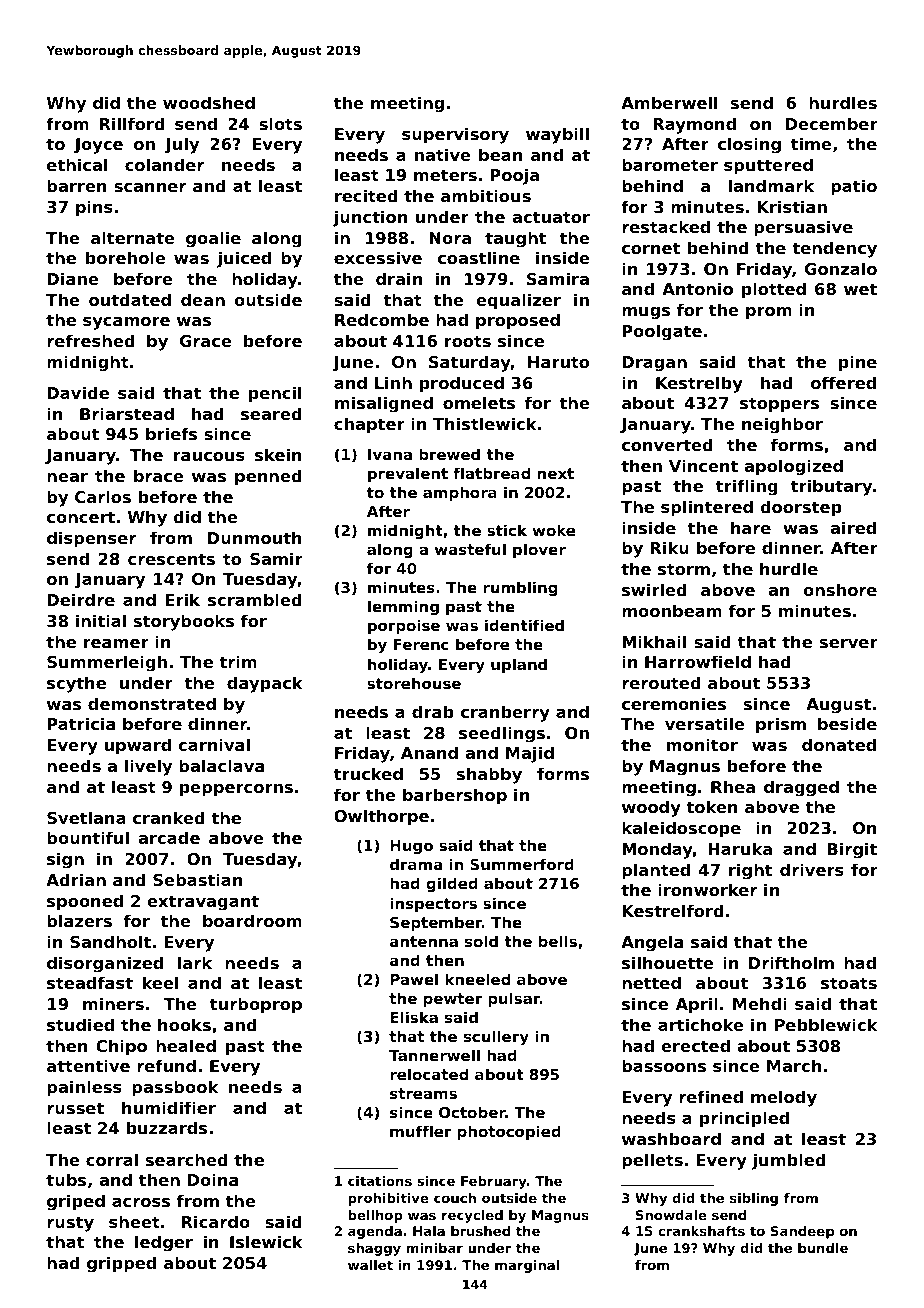 Image resolution: width=924 pixels, height=1308 pixels. Describe the element at coordinates (811, 143) in the page. I see `time` at that location.
